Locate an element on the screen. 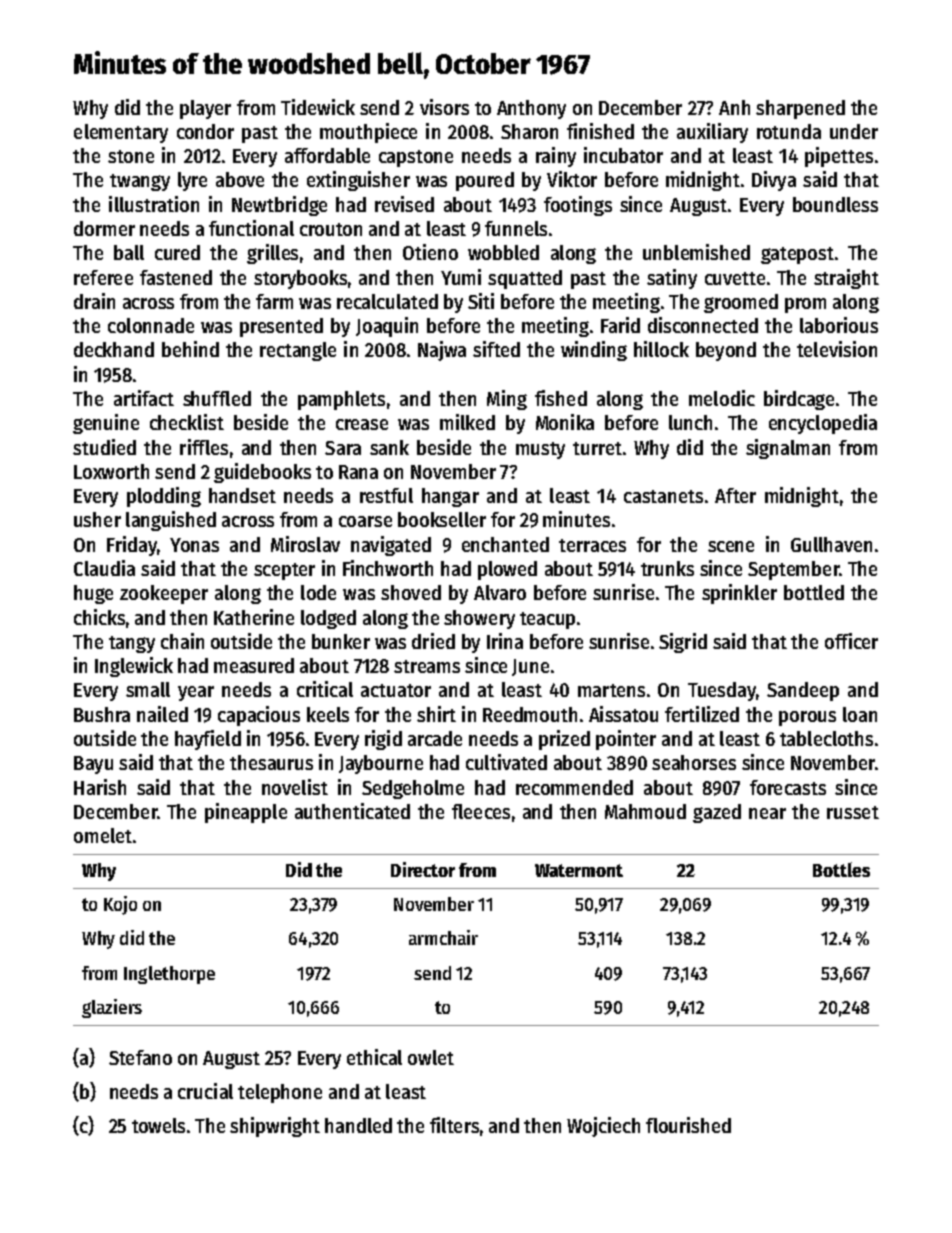  riffles is located at coordinates (204, 447).
